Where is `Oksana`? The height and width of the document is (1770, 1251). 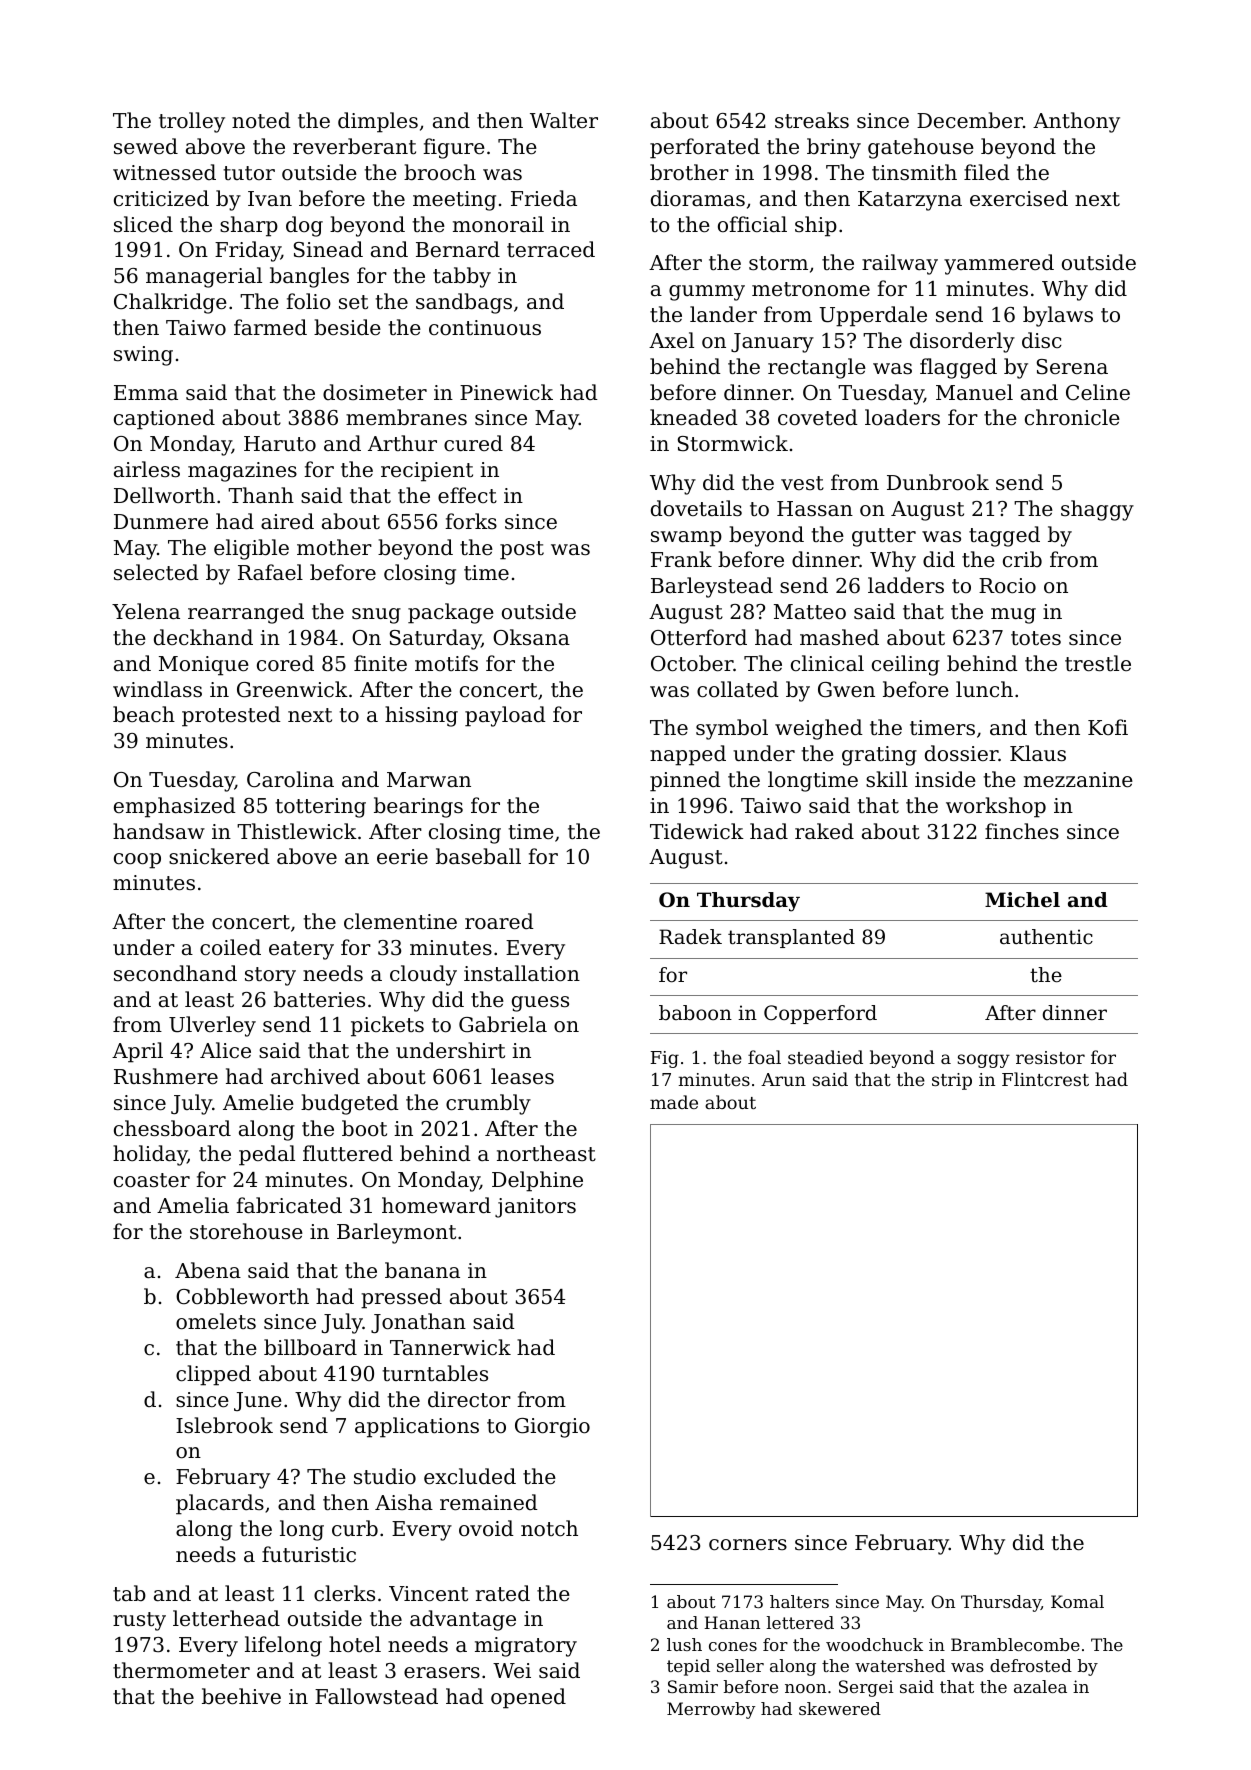
Oksana is located at coordinates (531, 637).
